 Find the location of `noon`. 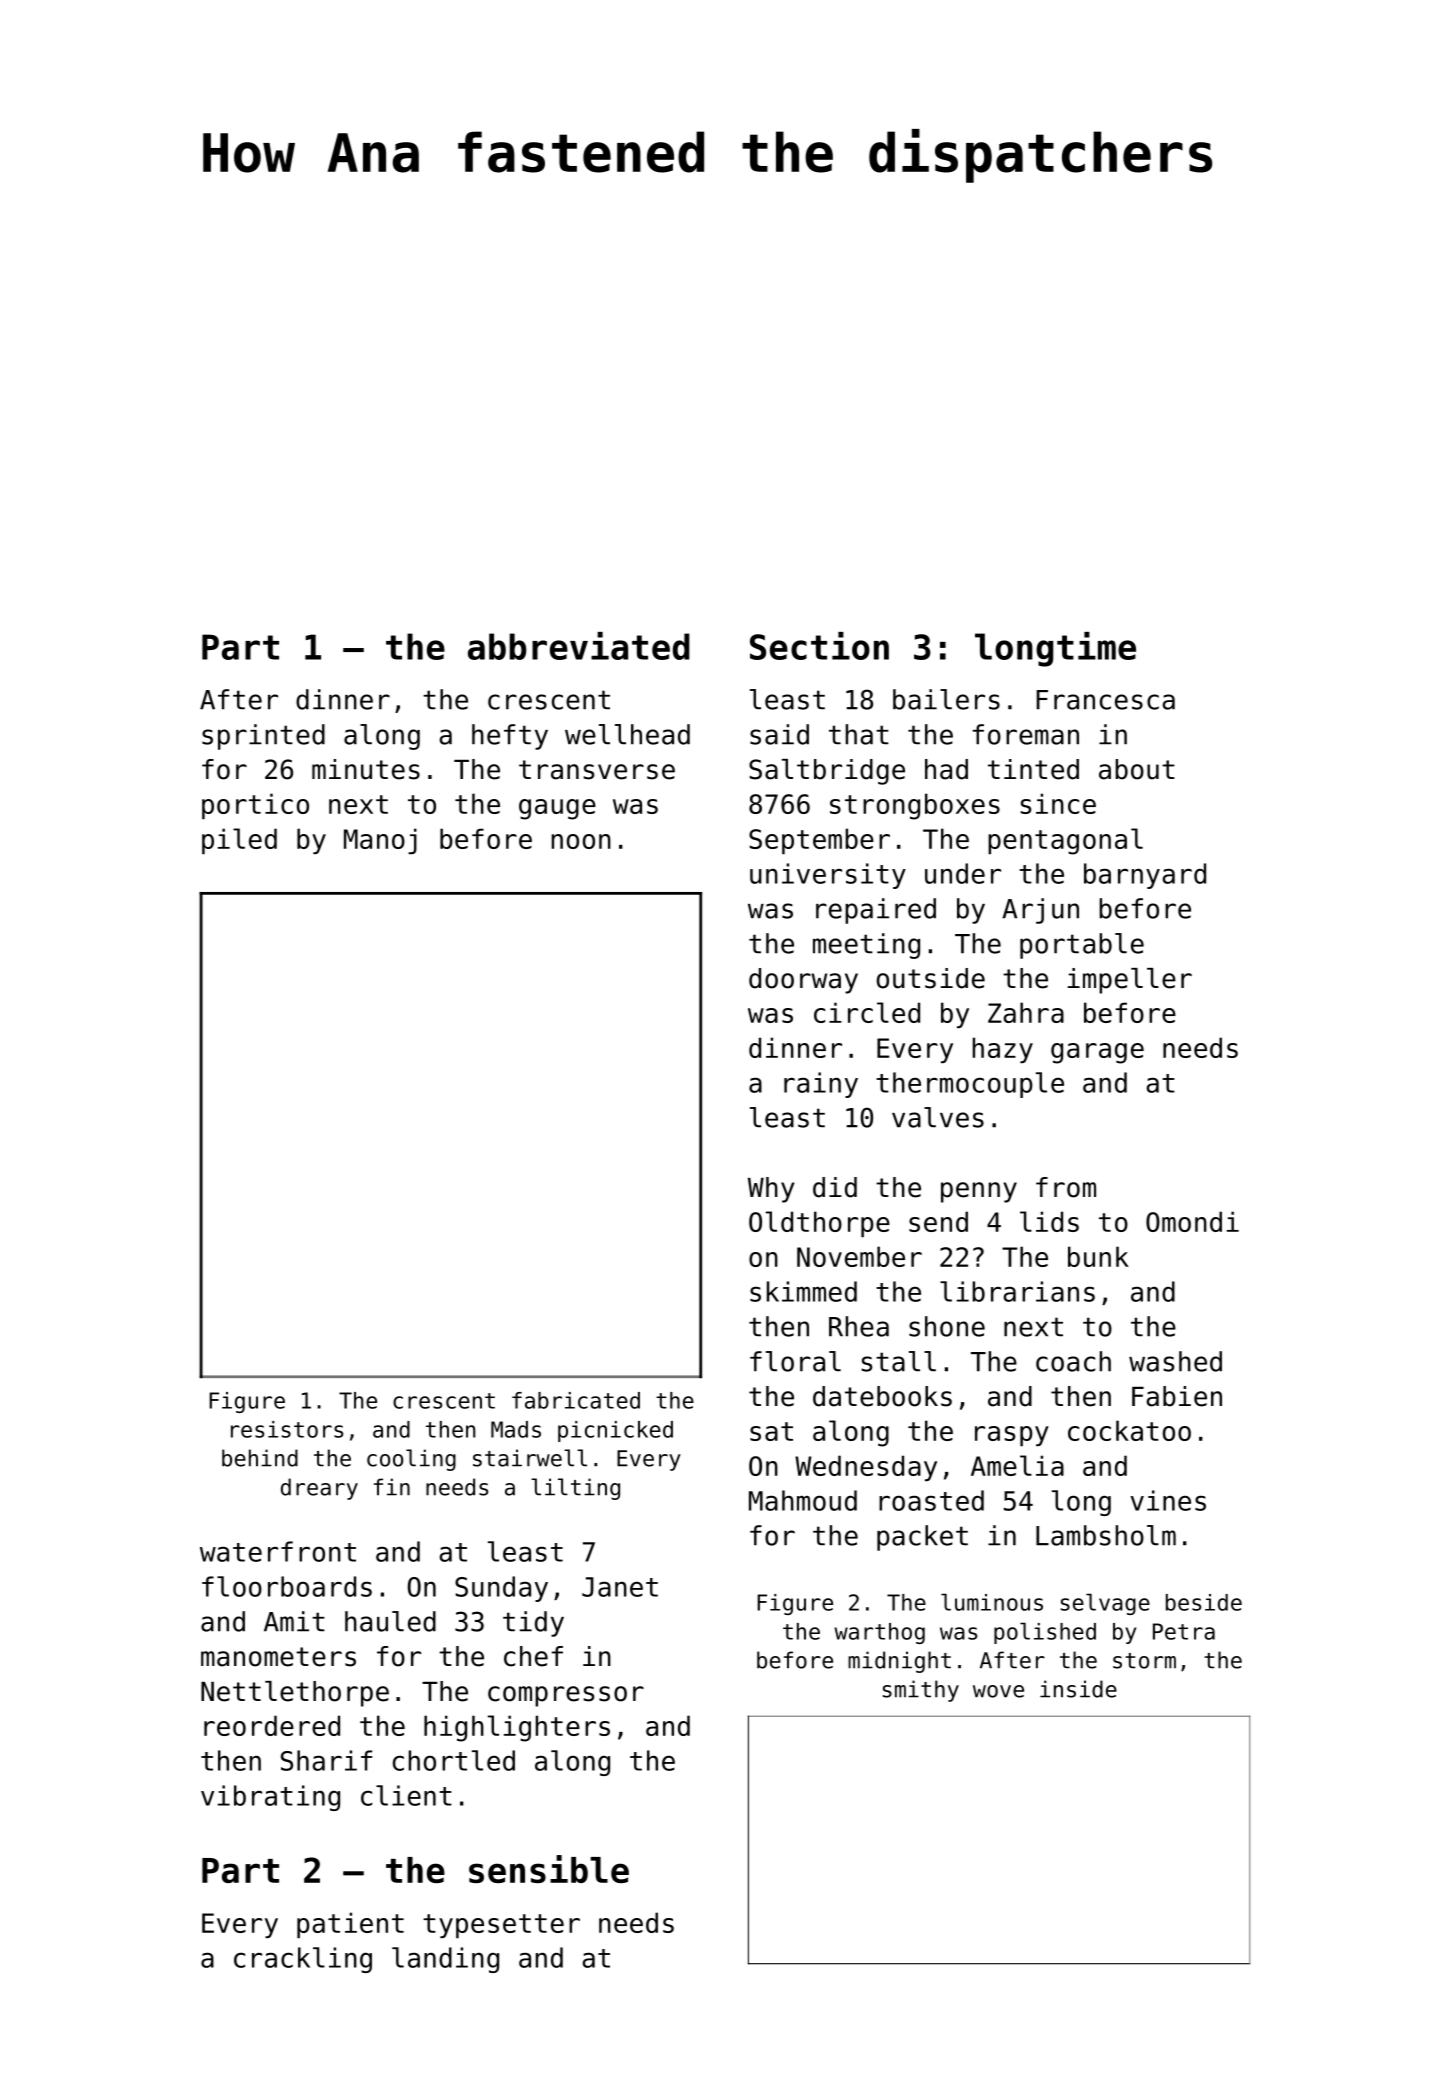

noon is located at coordinates (581, 841).
